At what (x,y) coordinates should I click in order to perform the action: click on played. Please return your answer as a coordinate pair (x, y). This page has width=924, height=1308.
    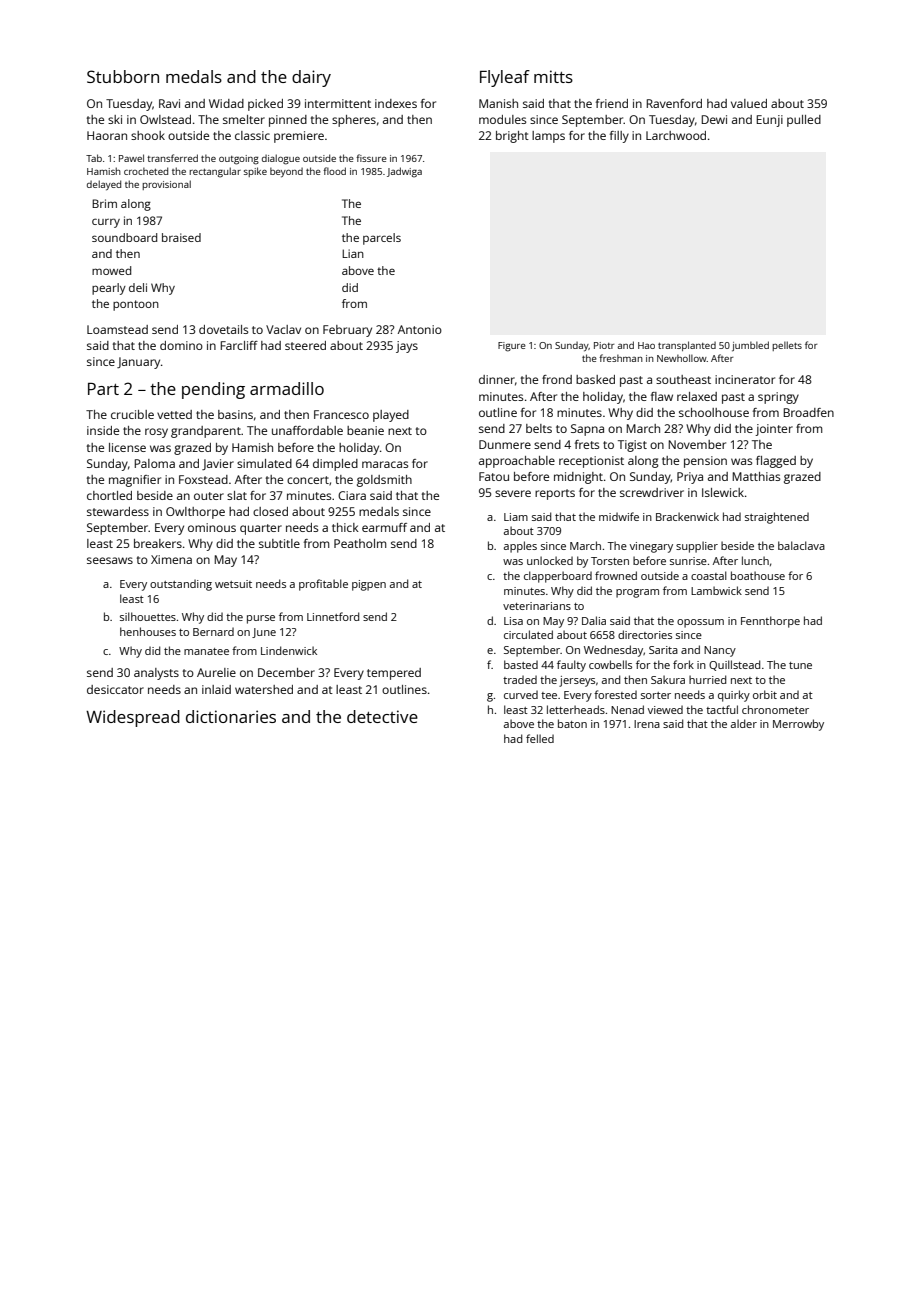
    Looking at the image, I should click on (391, 416).
